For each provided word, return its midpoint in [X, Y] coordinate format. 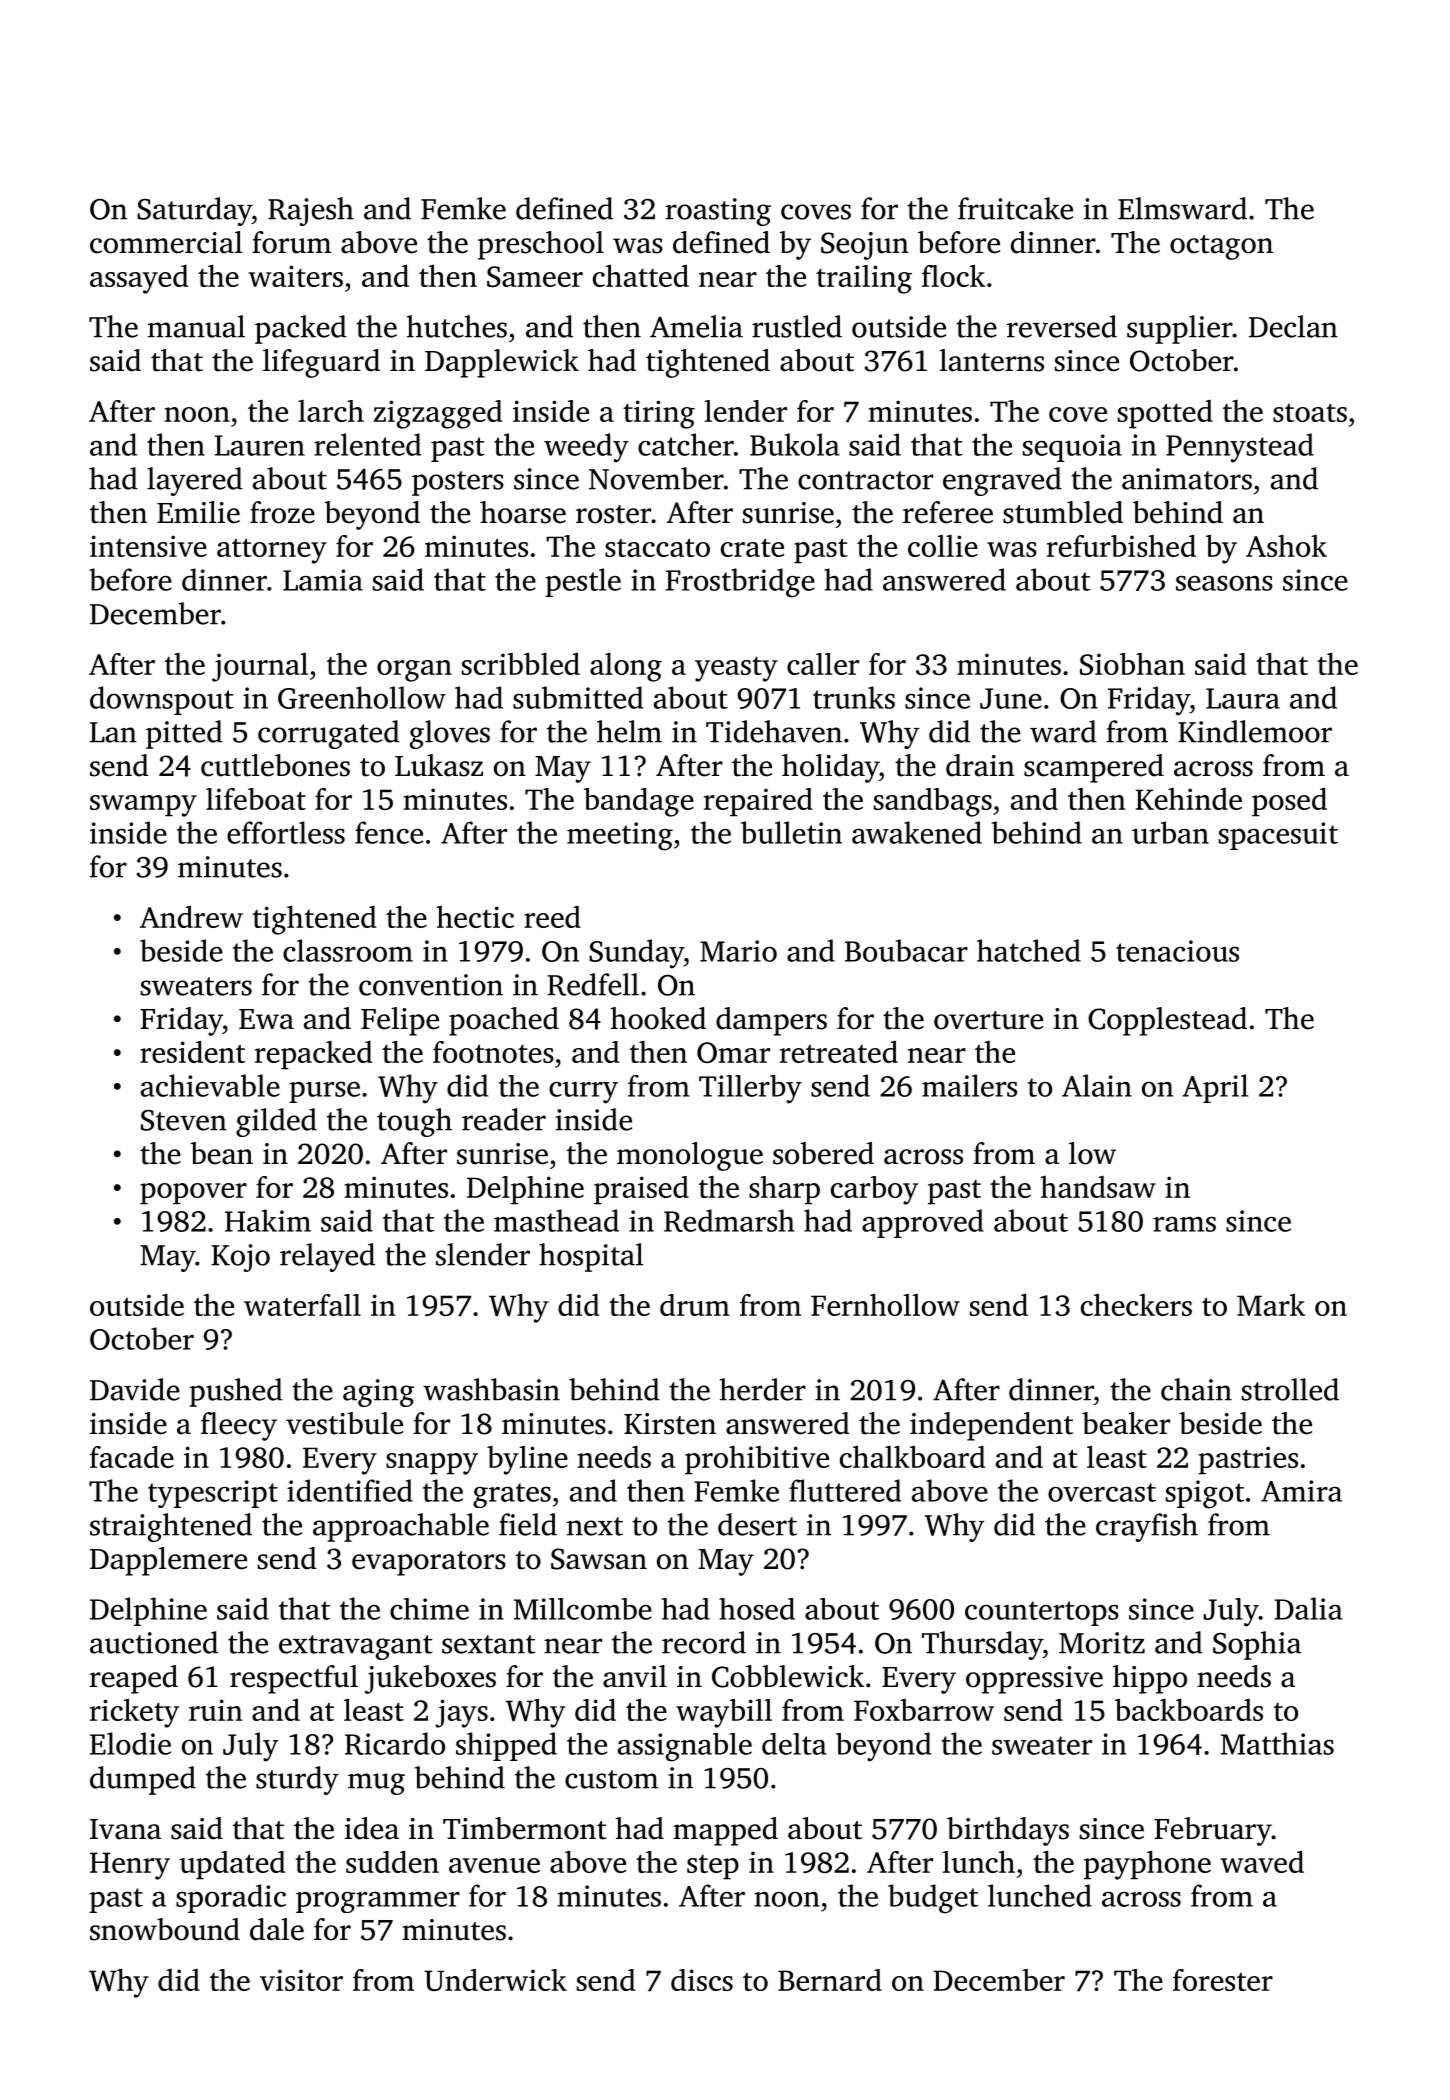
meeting [620, 836]
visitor [301, 1980]
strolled [1290, 1389]
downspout [162, 700]
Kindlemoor [1255, 731]
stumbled [1063, 512]
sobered [823, 1153]
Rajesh [311, 211]
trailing [864, 279]
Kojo [240, 1258]
